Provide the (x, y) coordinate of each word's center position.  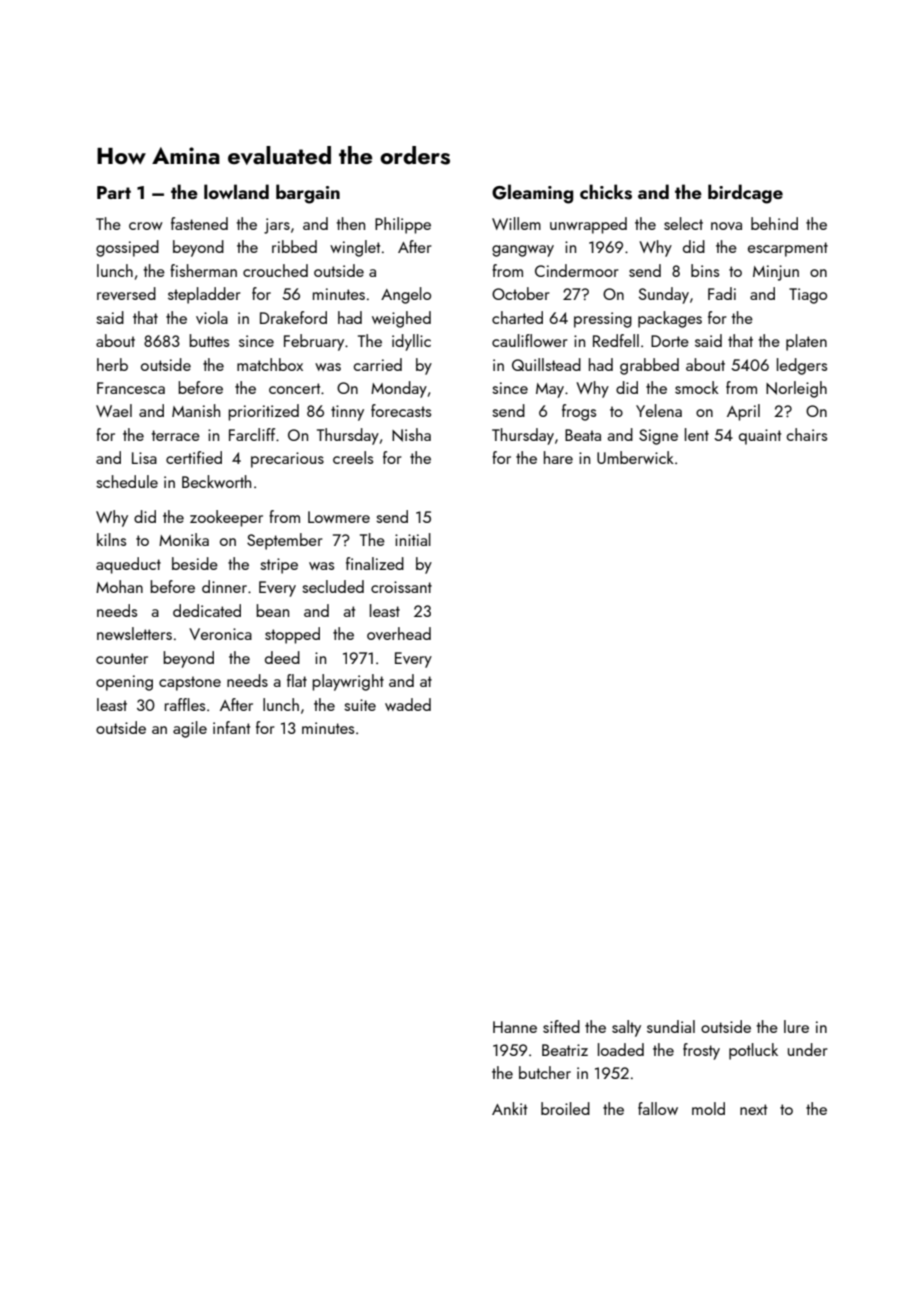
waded (408, 704)
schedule (127, 481)
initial (413, 539)
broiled (565, 1108)
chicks (606, 192)
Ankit (509, 1108)
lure (796, 1026)
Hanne (515, 1027)
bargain (308, 194)
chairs (807, 434)
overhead (399, 633)
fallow (658, 1108)
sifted (561, 1026)
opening (124, 683)
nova (726, 226)
